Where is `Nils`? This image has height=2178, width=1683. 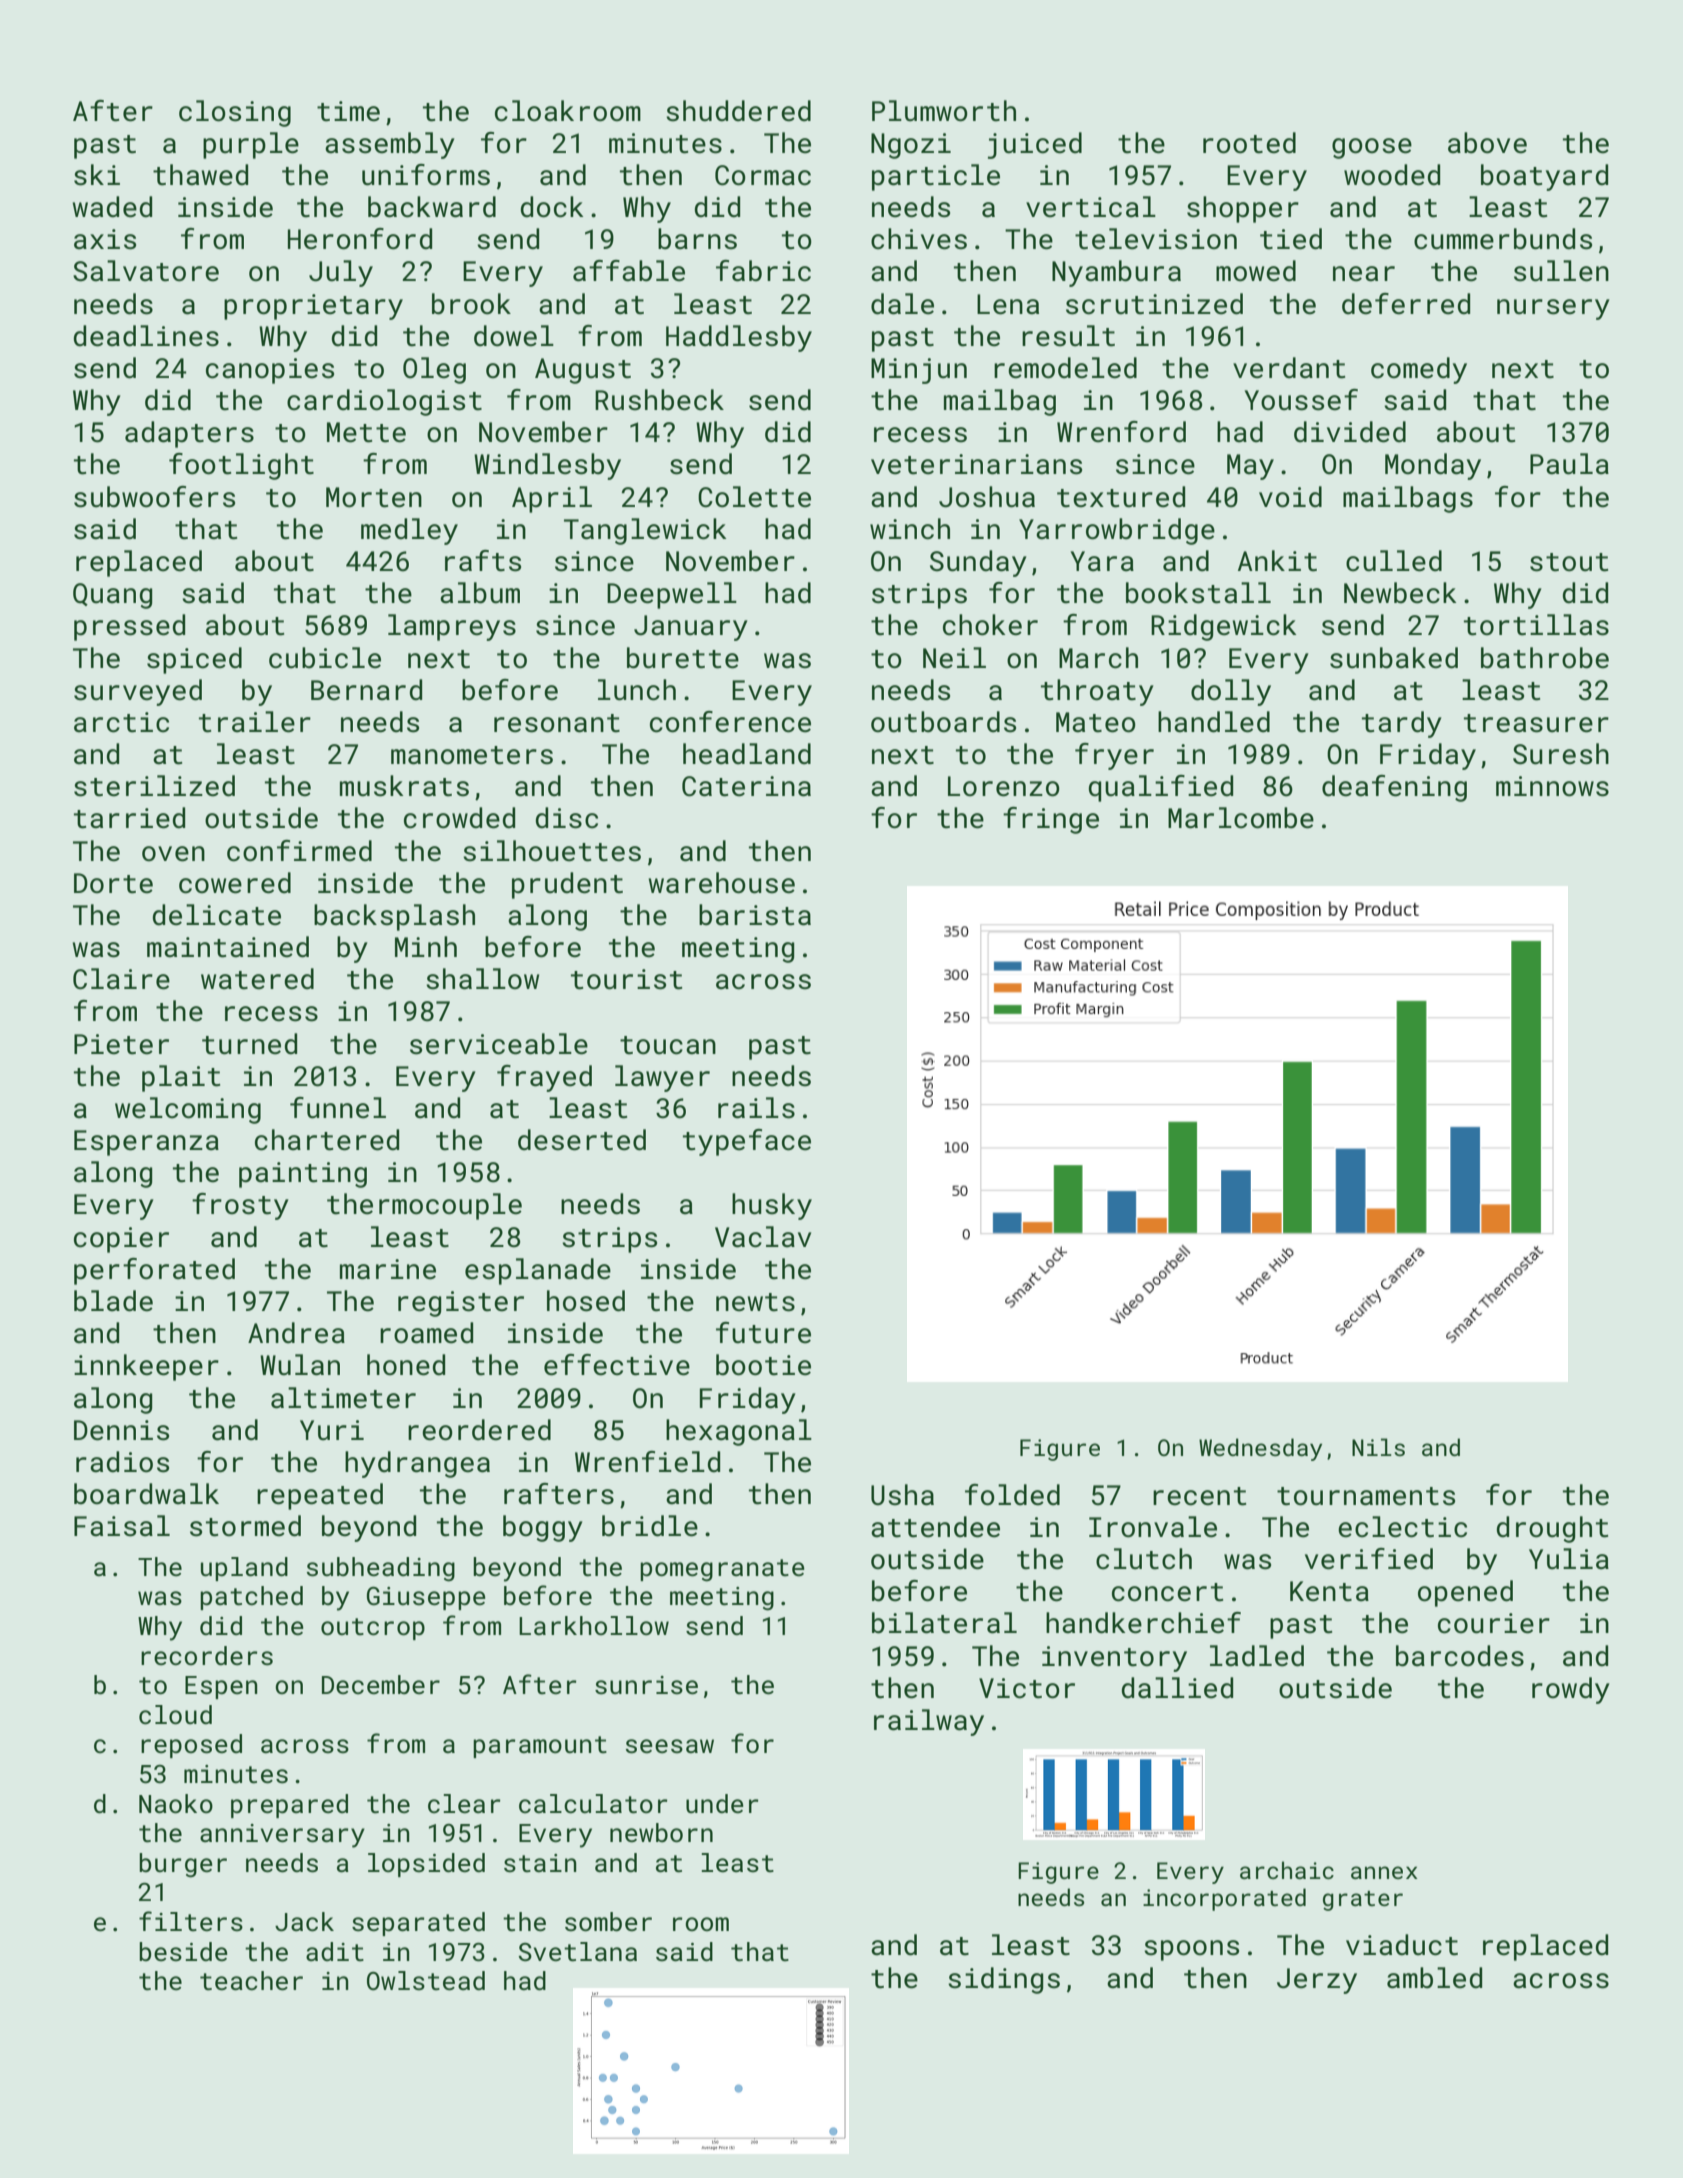
Nils is located at coordinates (1378, 1447).
